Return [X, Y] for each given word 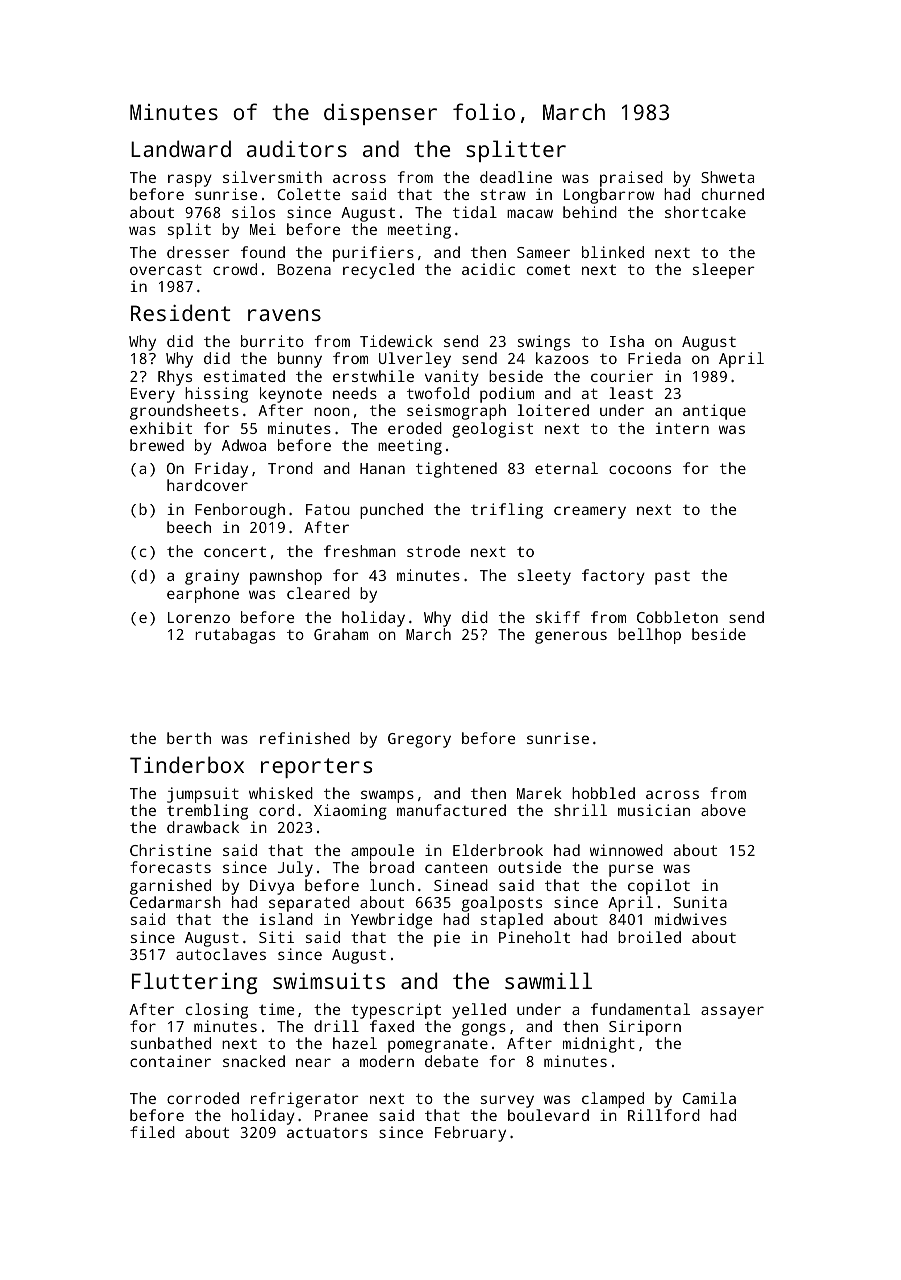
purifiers [373, 254]
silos [253, 212]
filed [152, 1132]
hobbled [603, 793]
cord [276, 810]
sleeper [724, 271]
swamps [387, 796]
